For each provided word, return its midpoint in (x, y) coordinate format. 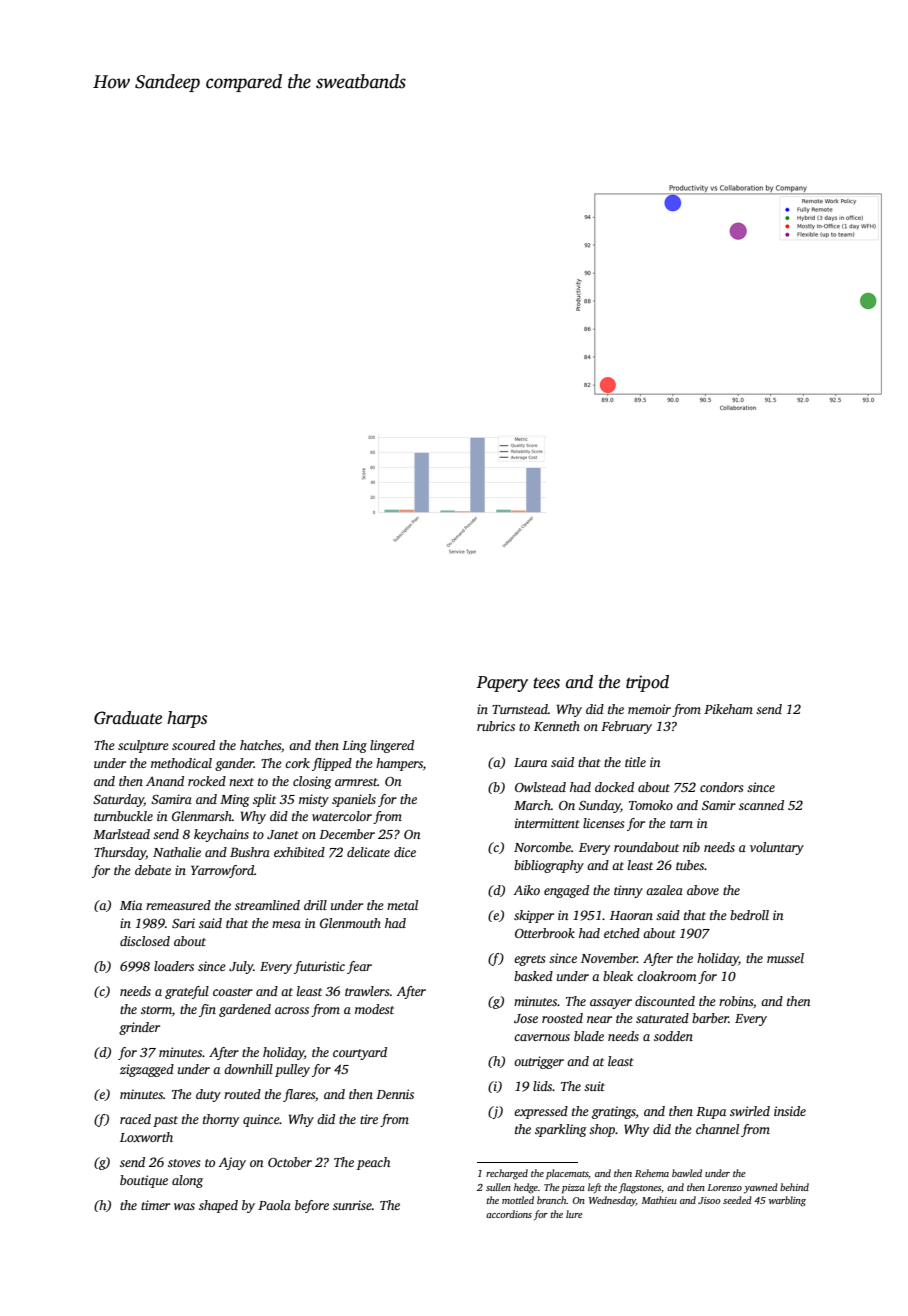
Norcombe (542, 847)
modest (374, 1009)
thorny (221, 1120)
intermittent (547, 823)
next (241, 782)
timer (155, 1205)
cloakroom (666, 976)
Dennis (395, 1094)
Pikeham (728, 709)
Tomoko (651, 805)
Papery (502, 684)
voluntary (777, 848)
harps (187, 719)
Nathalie (177, 852)
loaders (174, 966)
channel (717, 1129)
